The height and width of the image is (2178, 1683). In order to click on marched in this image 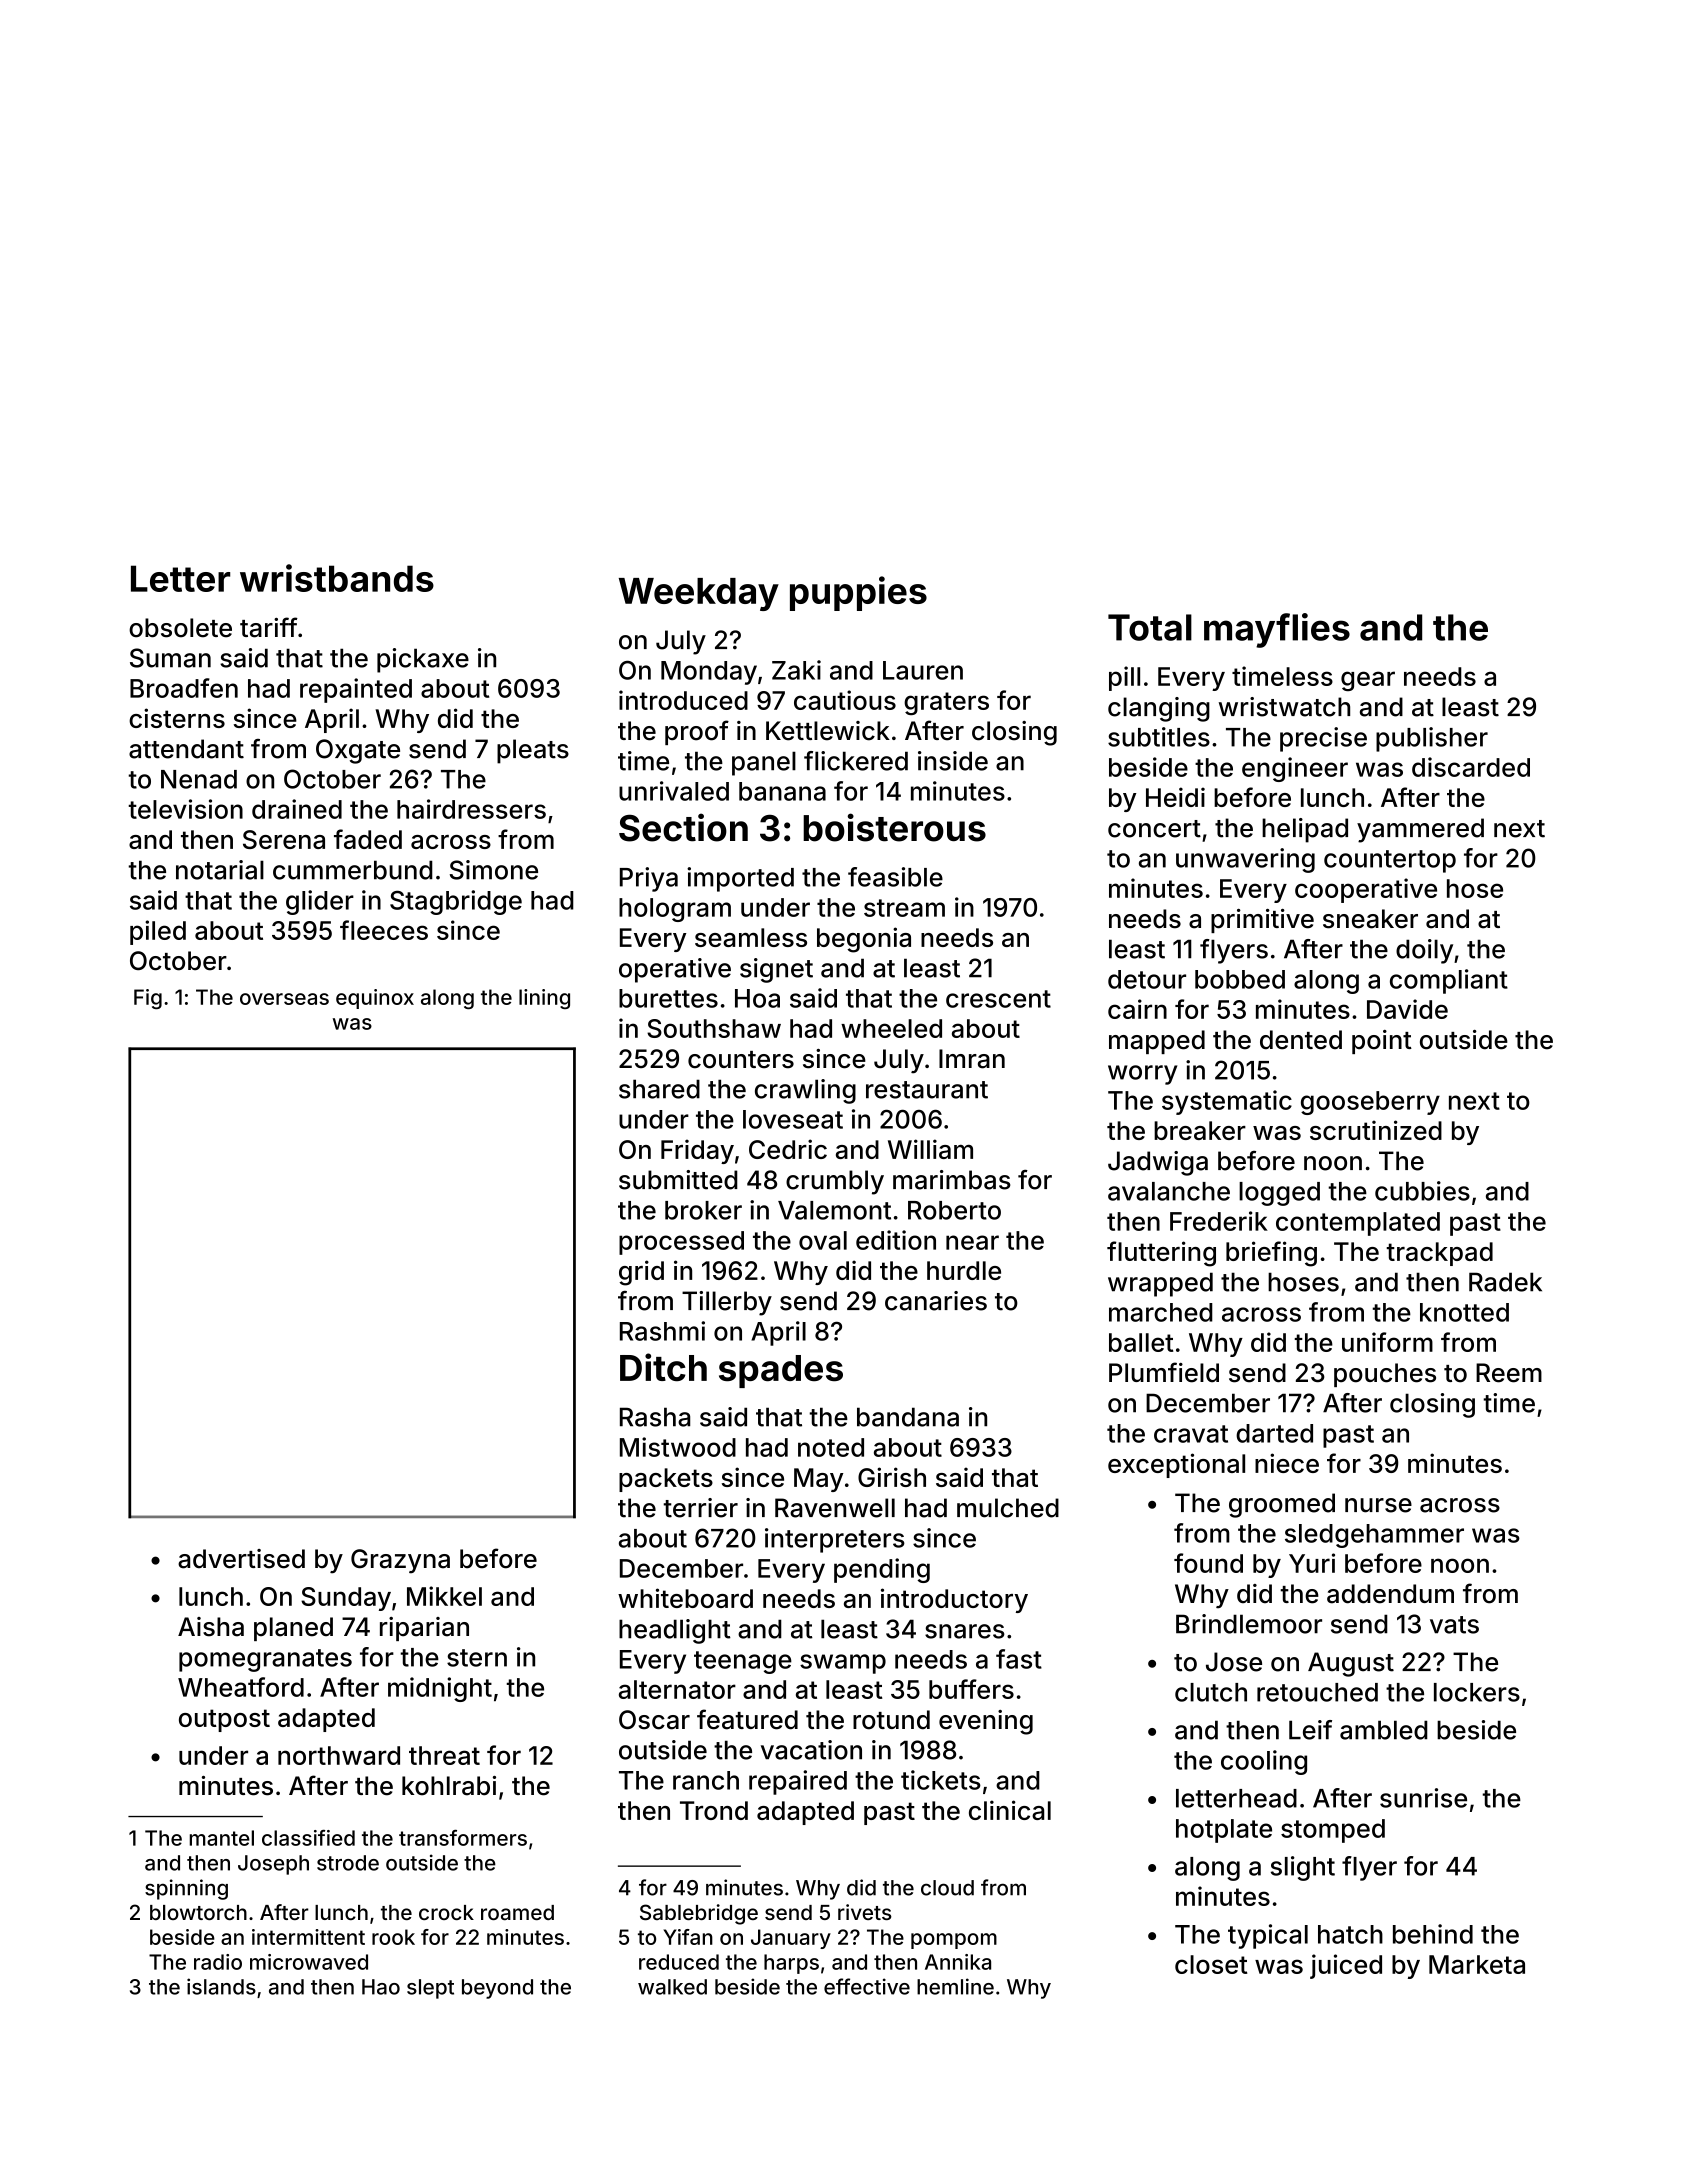, I will do `click(1161, 1312)`.
